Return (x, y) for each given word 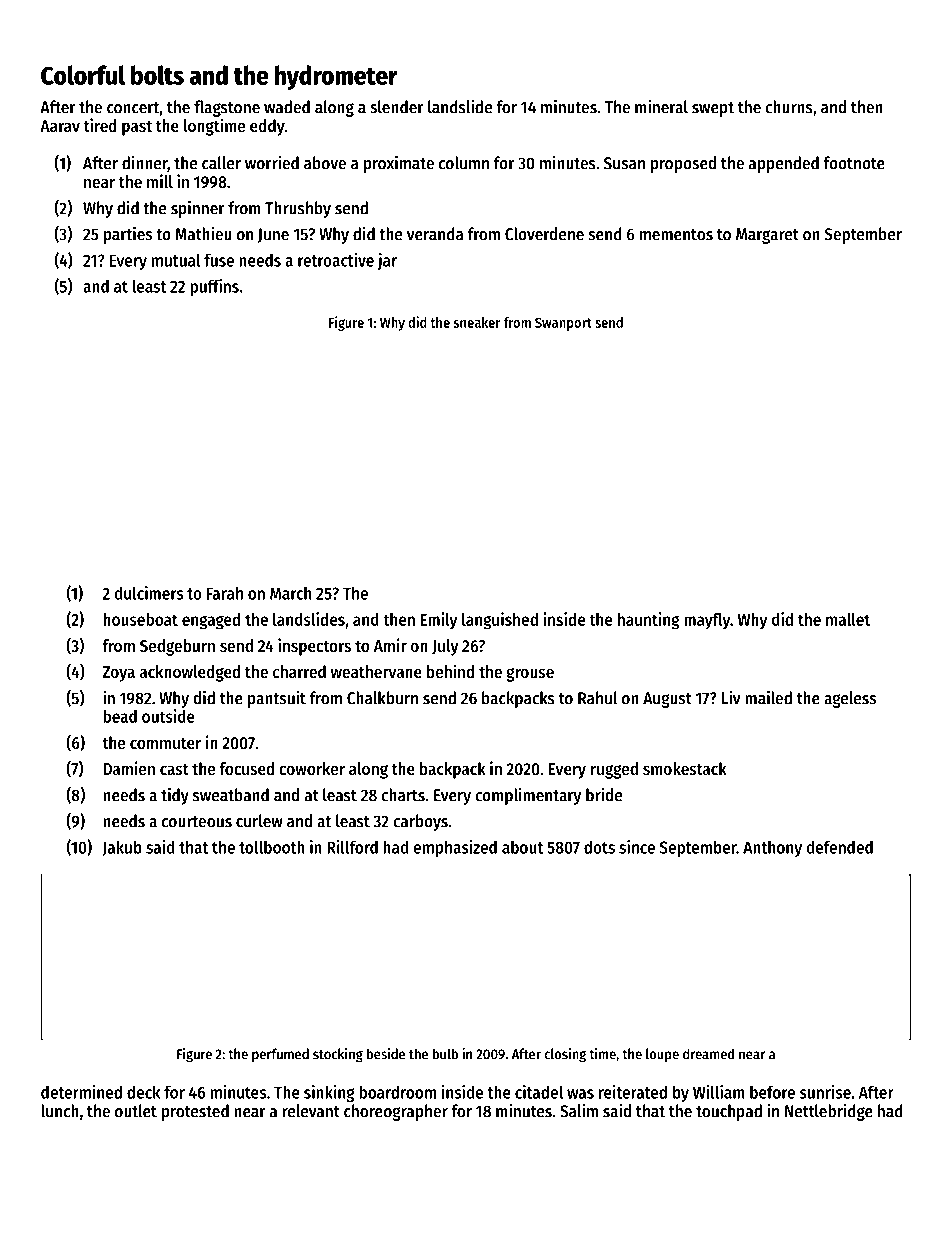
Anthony (772, 848)
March (290, 593)
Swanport (563, 324)
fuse (219, 260)
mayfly (707, 621)
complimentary (528, 796)
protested (195, 1112)
